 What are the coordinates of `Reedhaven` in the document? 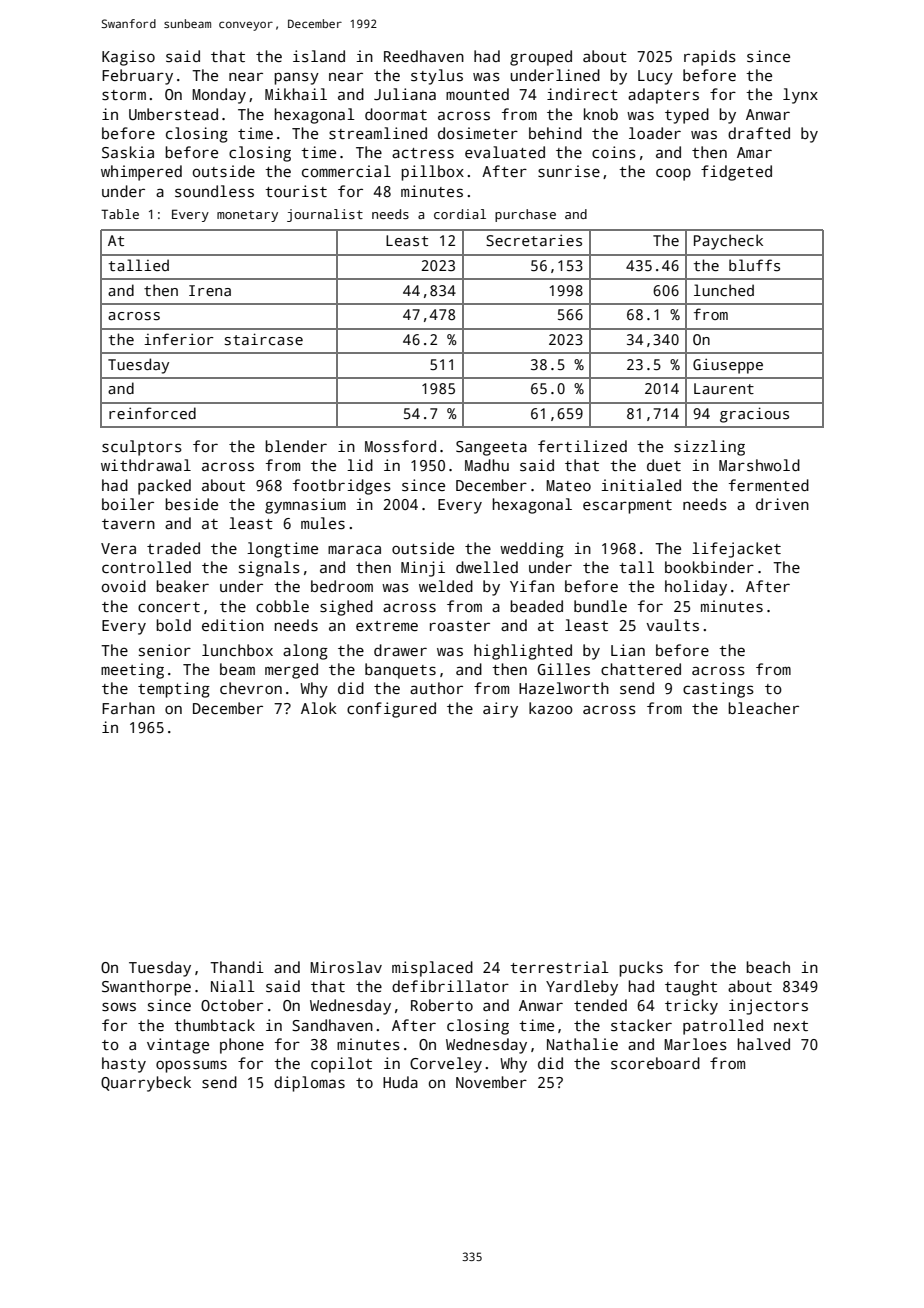 It's located at (424, 56).
